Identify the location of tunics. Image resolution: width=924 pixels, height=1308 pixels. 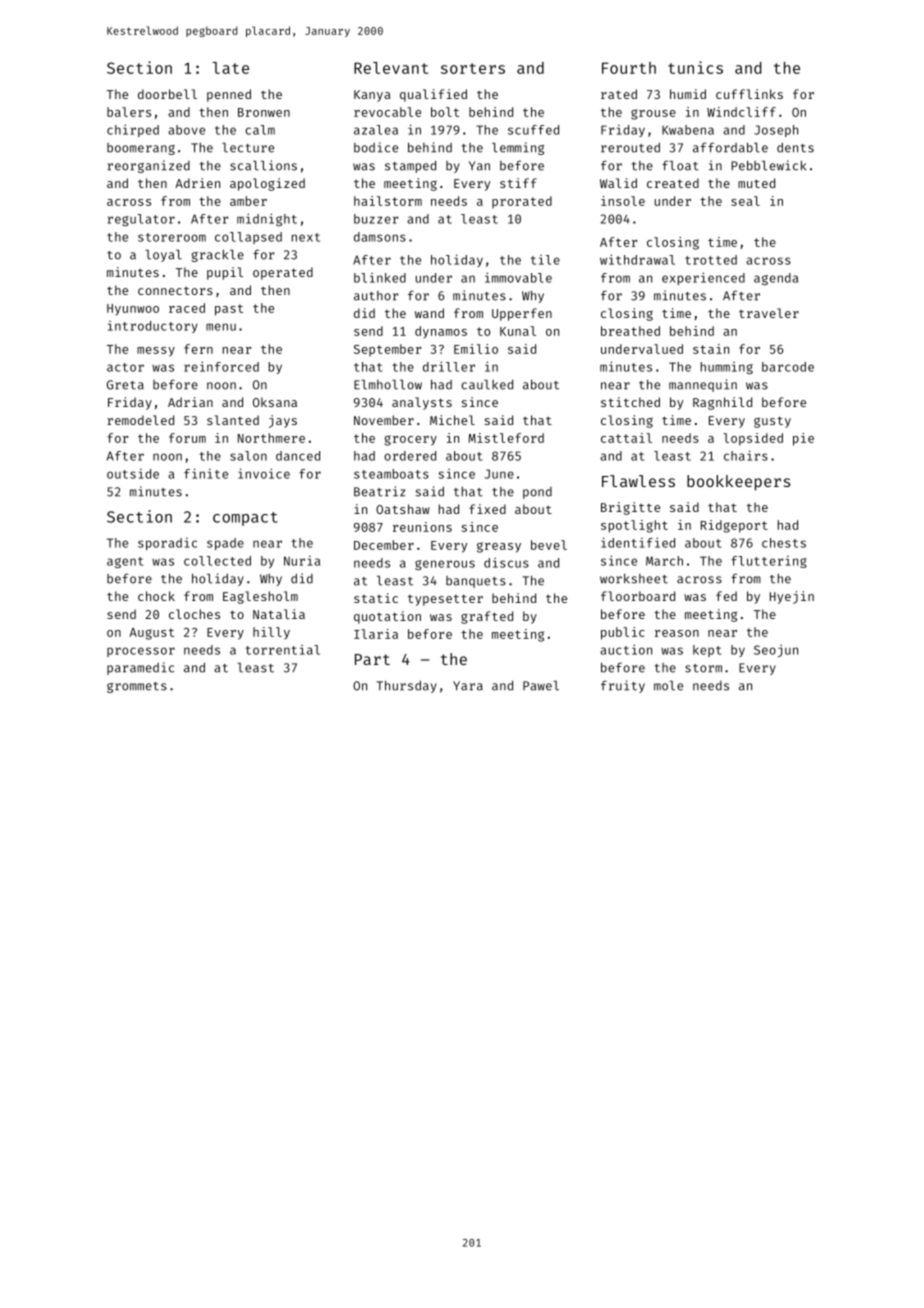
(695, 67).
